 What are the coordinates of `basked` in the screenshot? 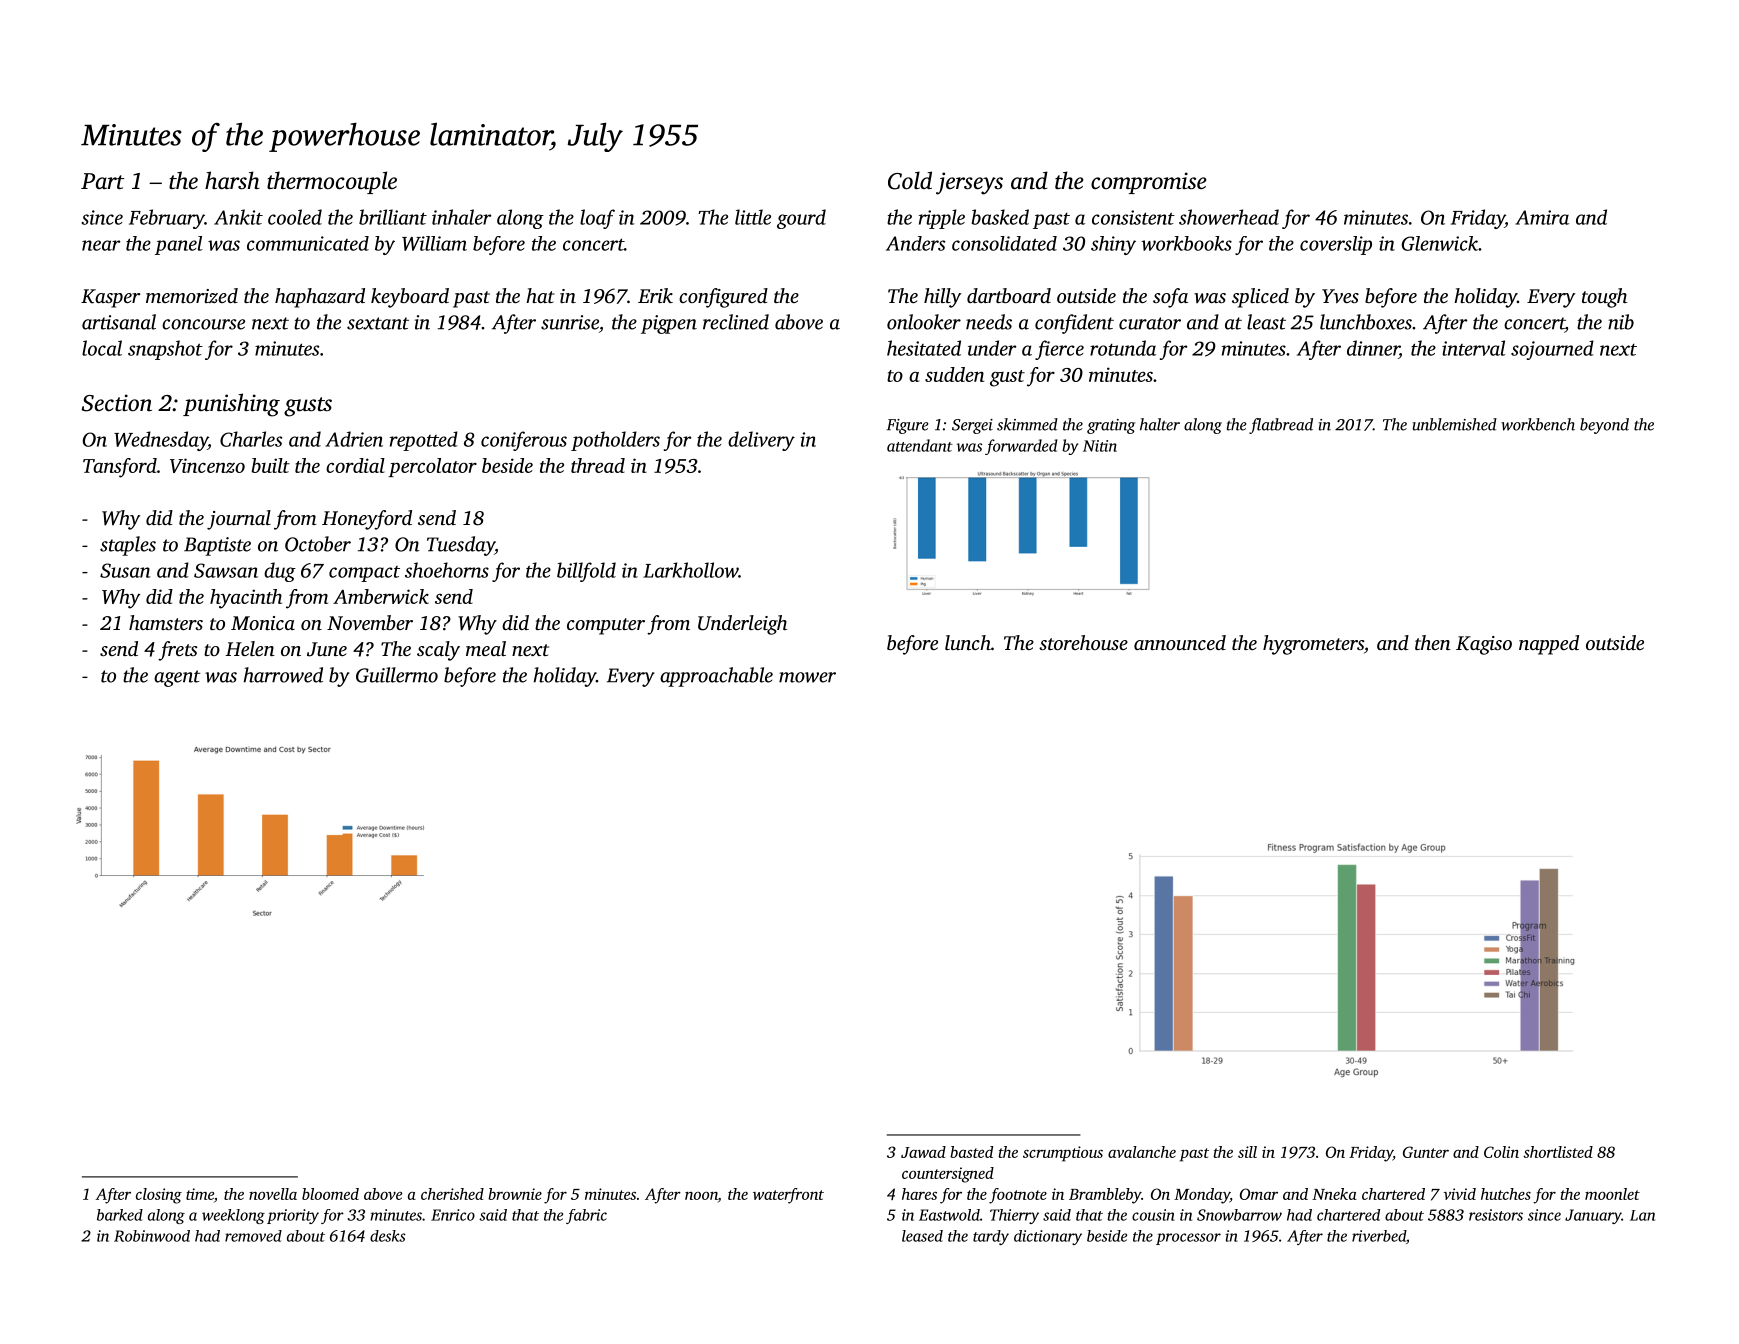 It's located at (1000, 217).
